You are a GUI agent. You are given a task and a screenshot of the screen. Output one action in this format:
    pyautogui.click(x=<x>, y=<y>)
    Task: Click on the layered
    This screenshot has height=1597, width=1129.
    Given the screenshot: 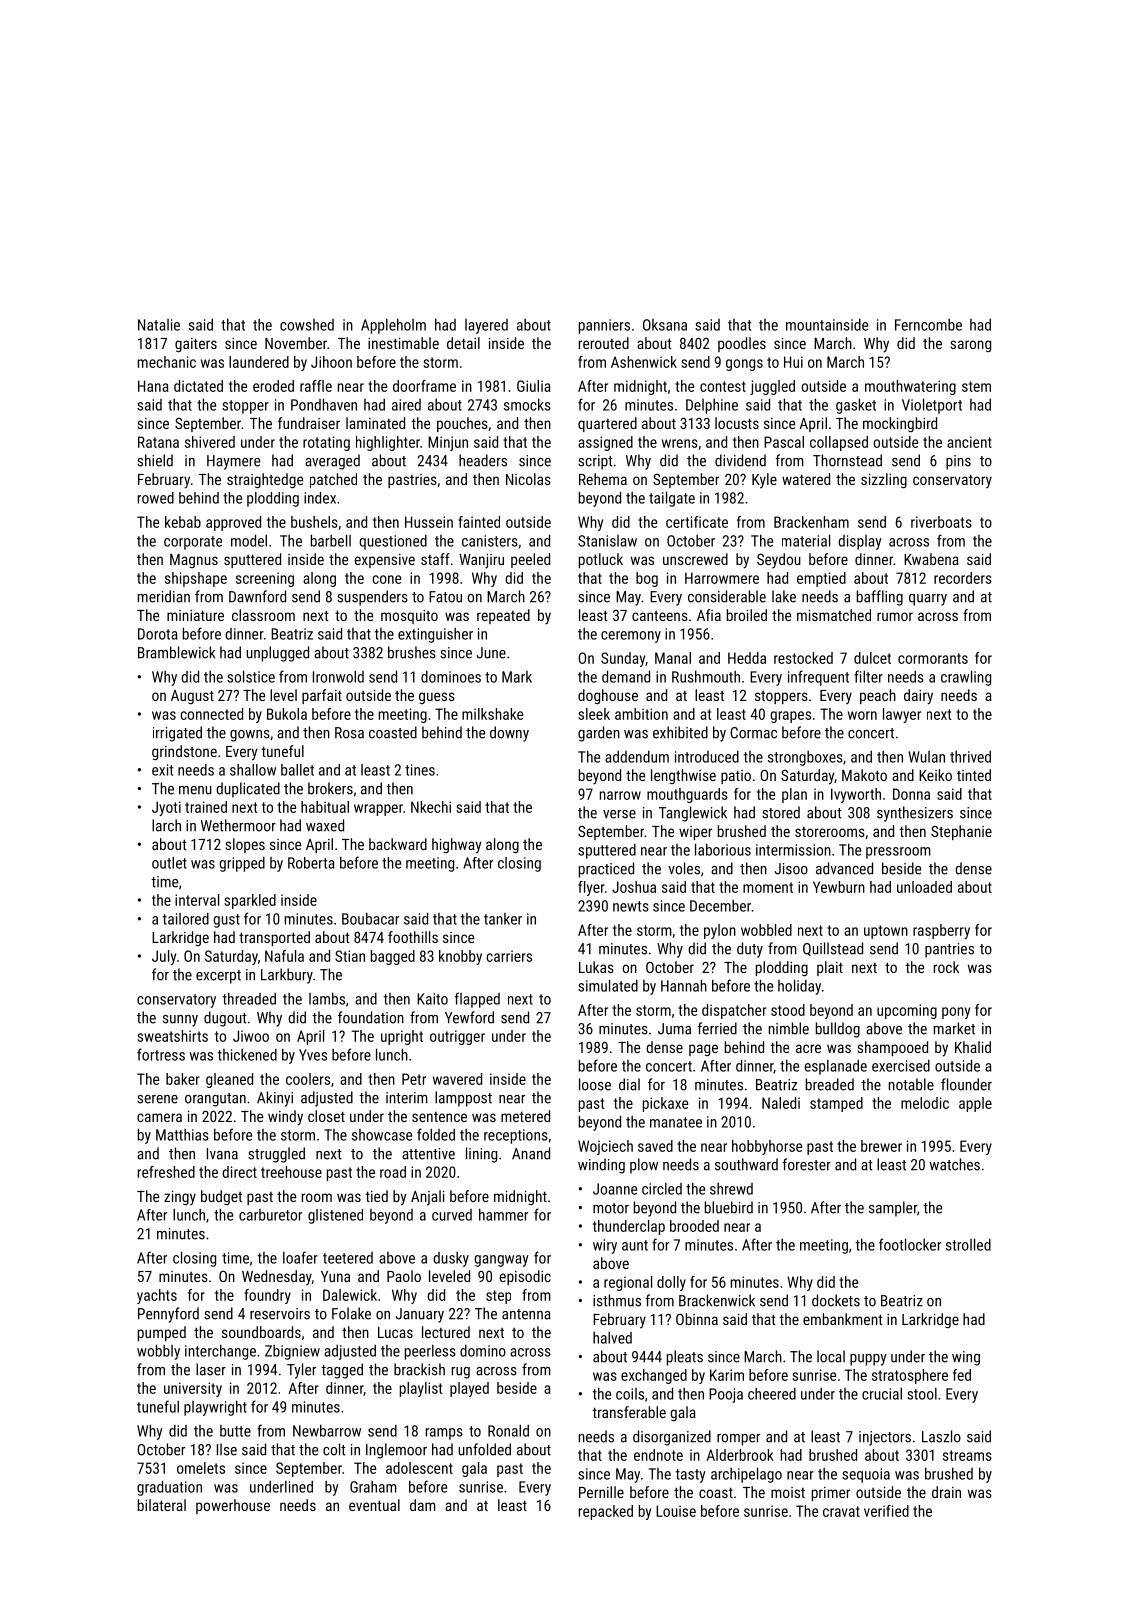 What is the action you would take?
    pyautogui.click(x=486, y=326)
